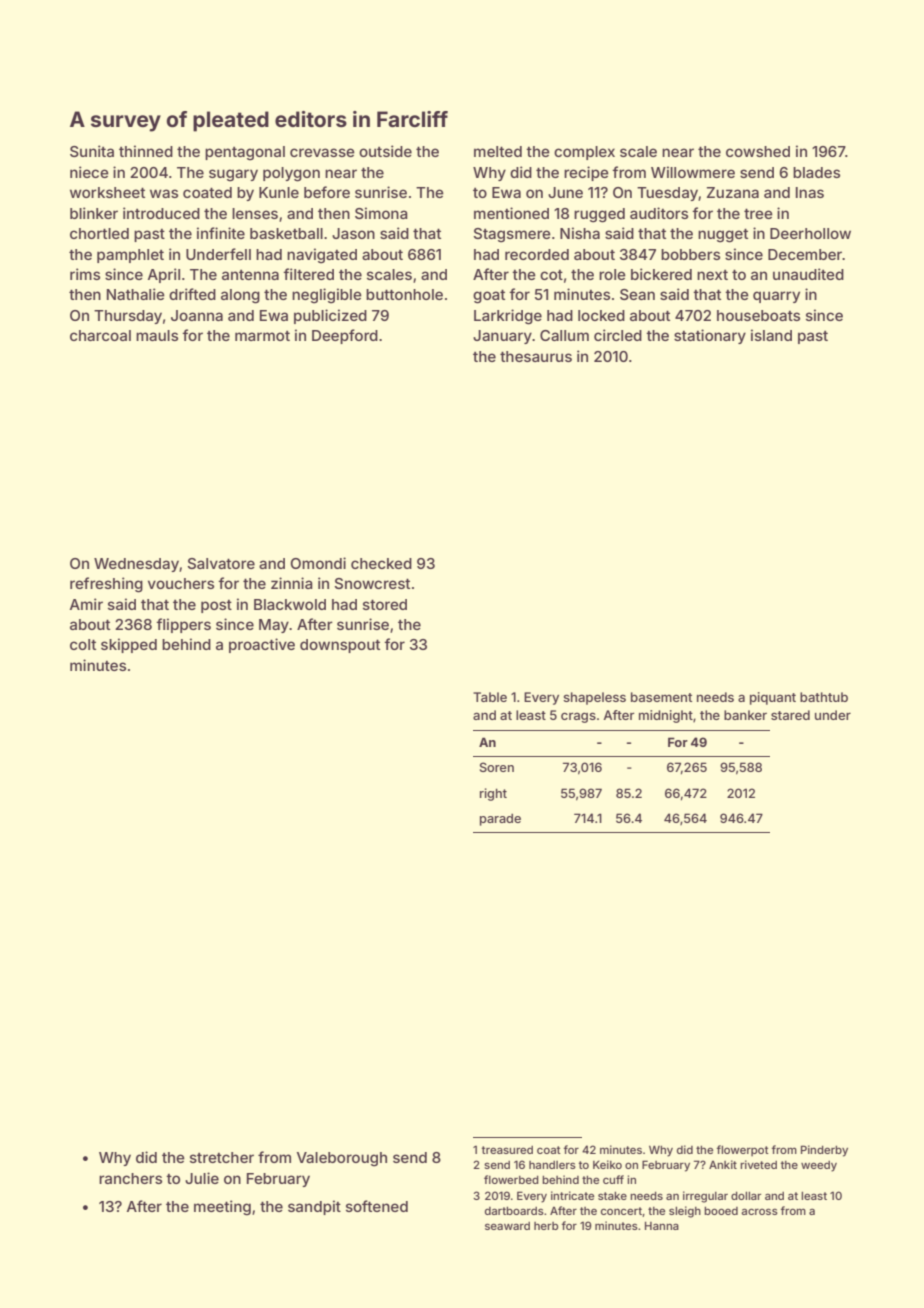  Describe the element at coordinates (498, 151) in the image. I see `melted` at that location.
